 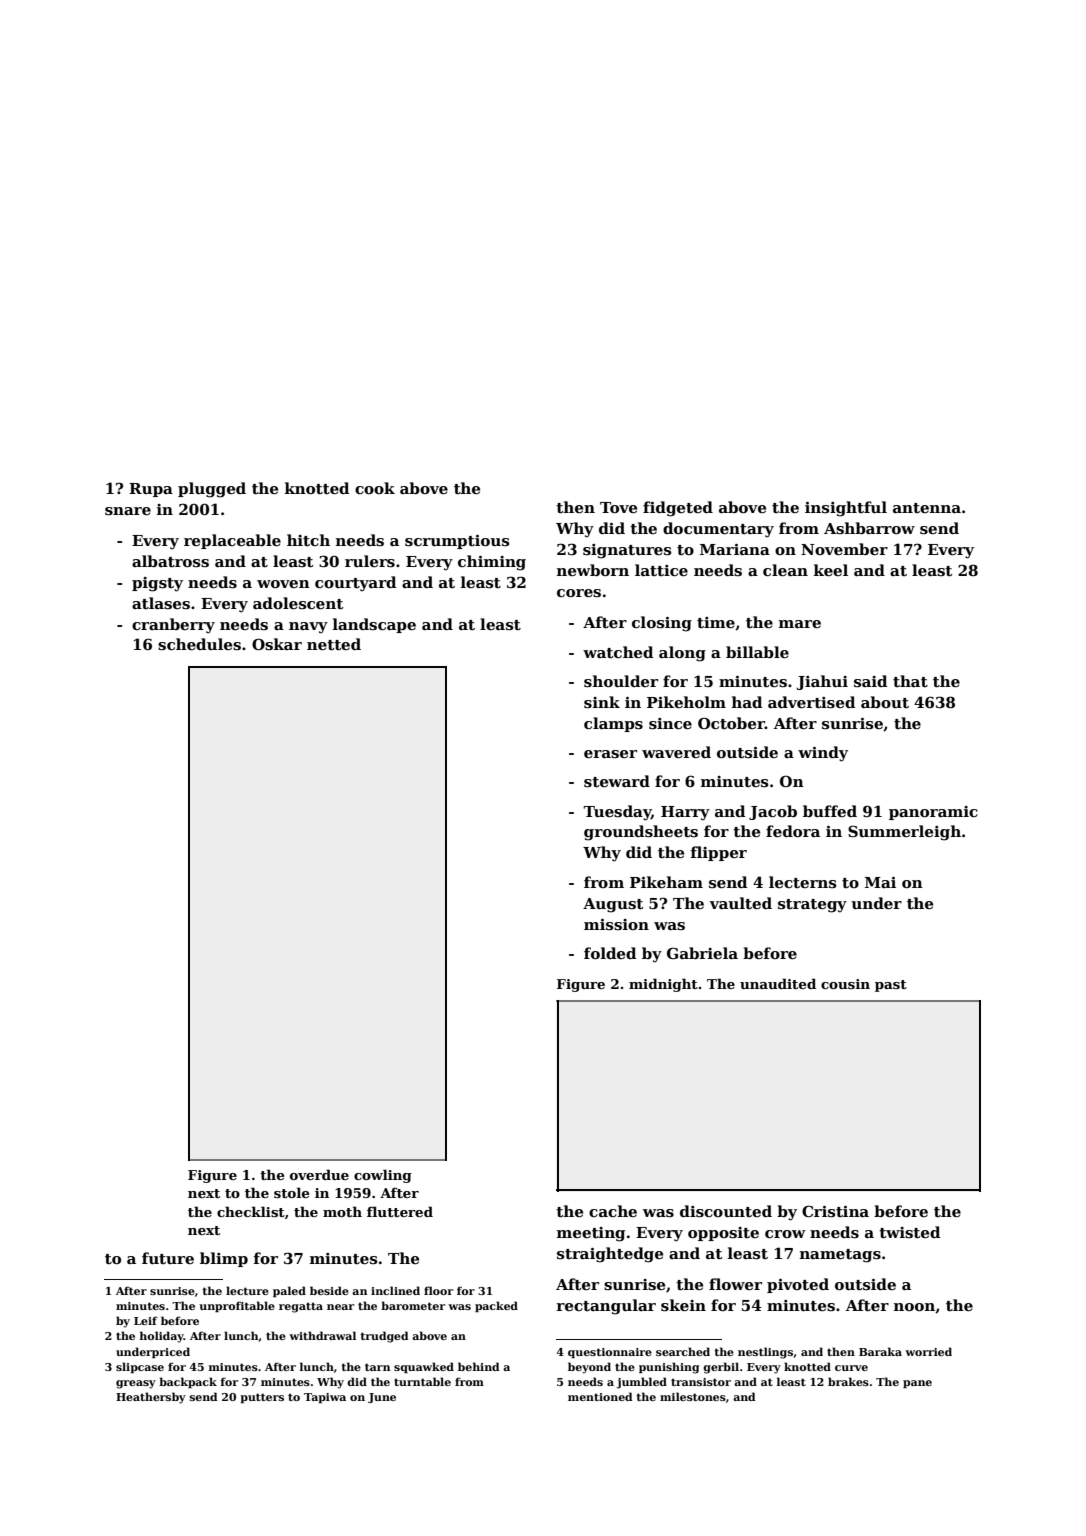 I want to click on overdue, so click(x=319, y=1174).
